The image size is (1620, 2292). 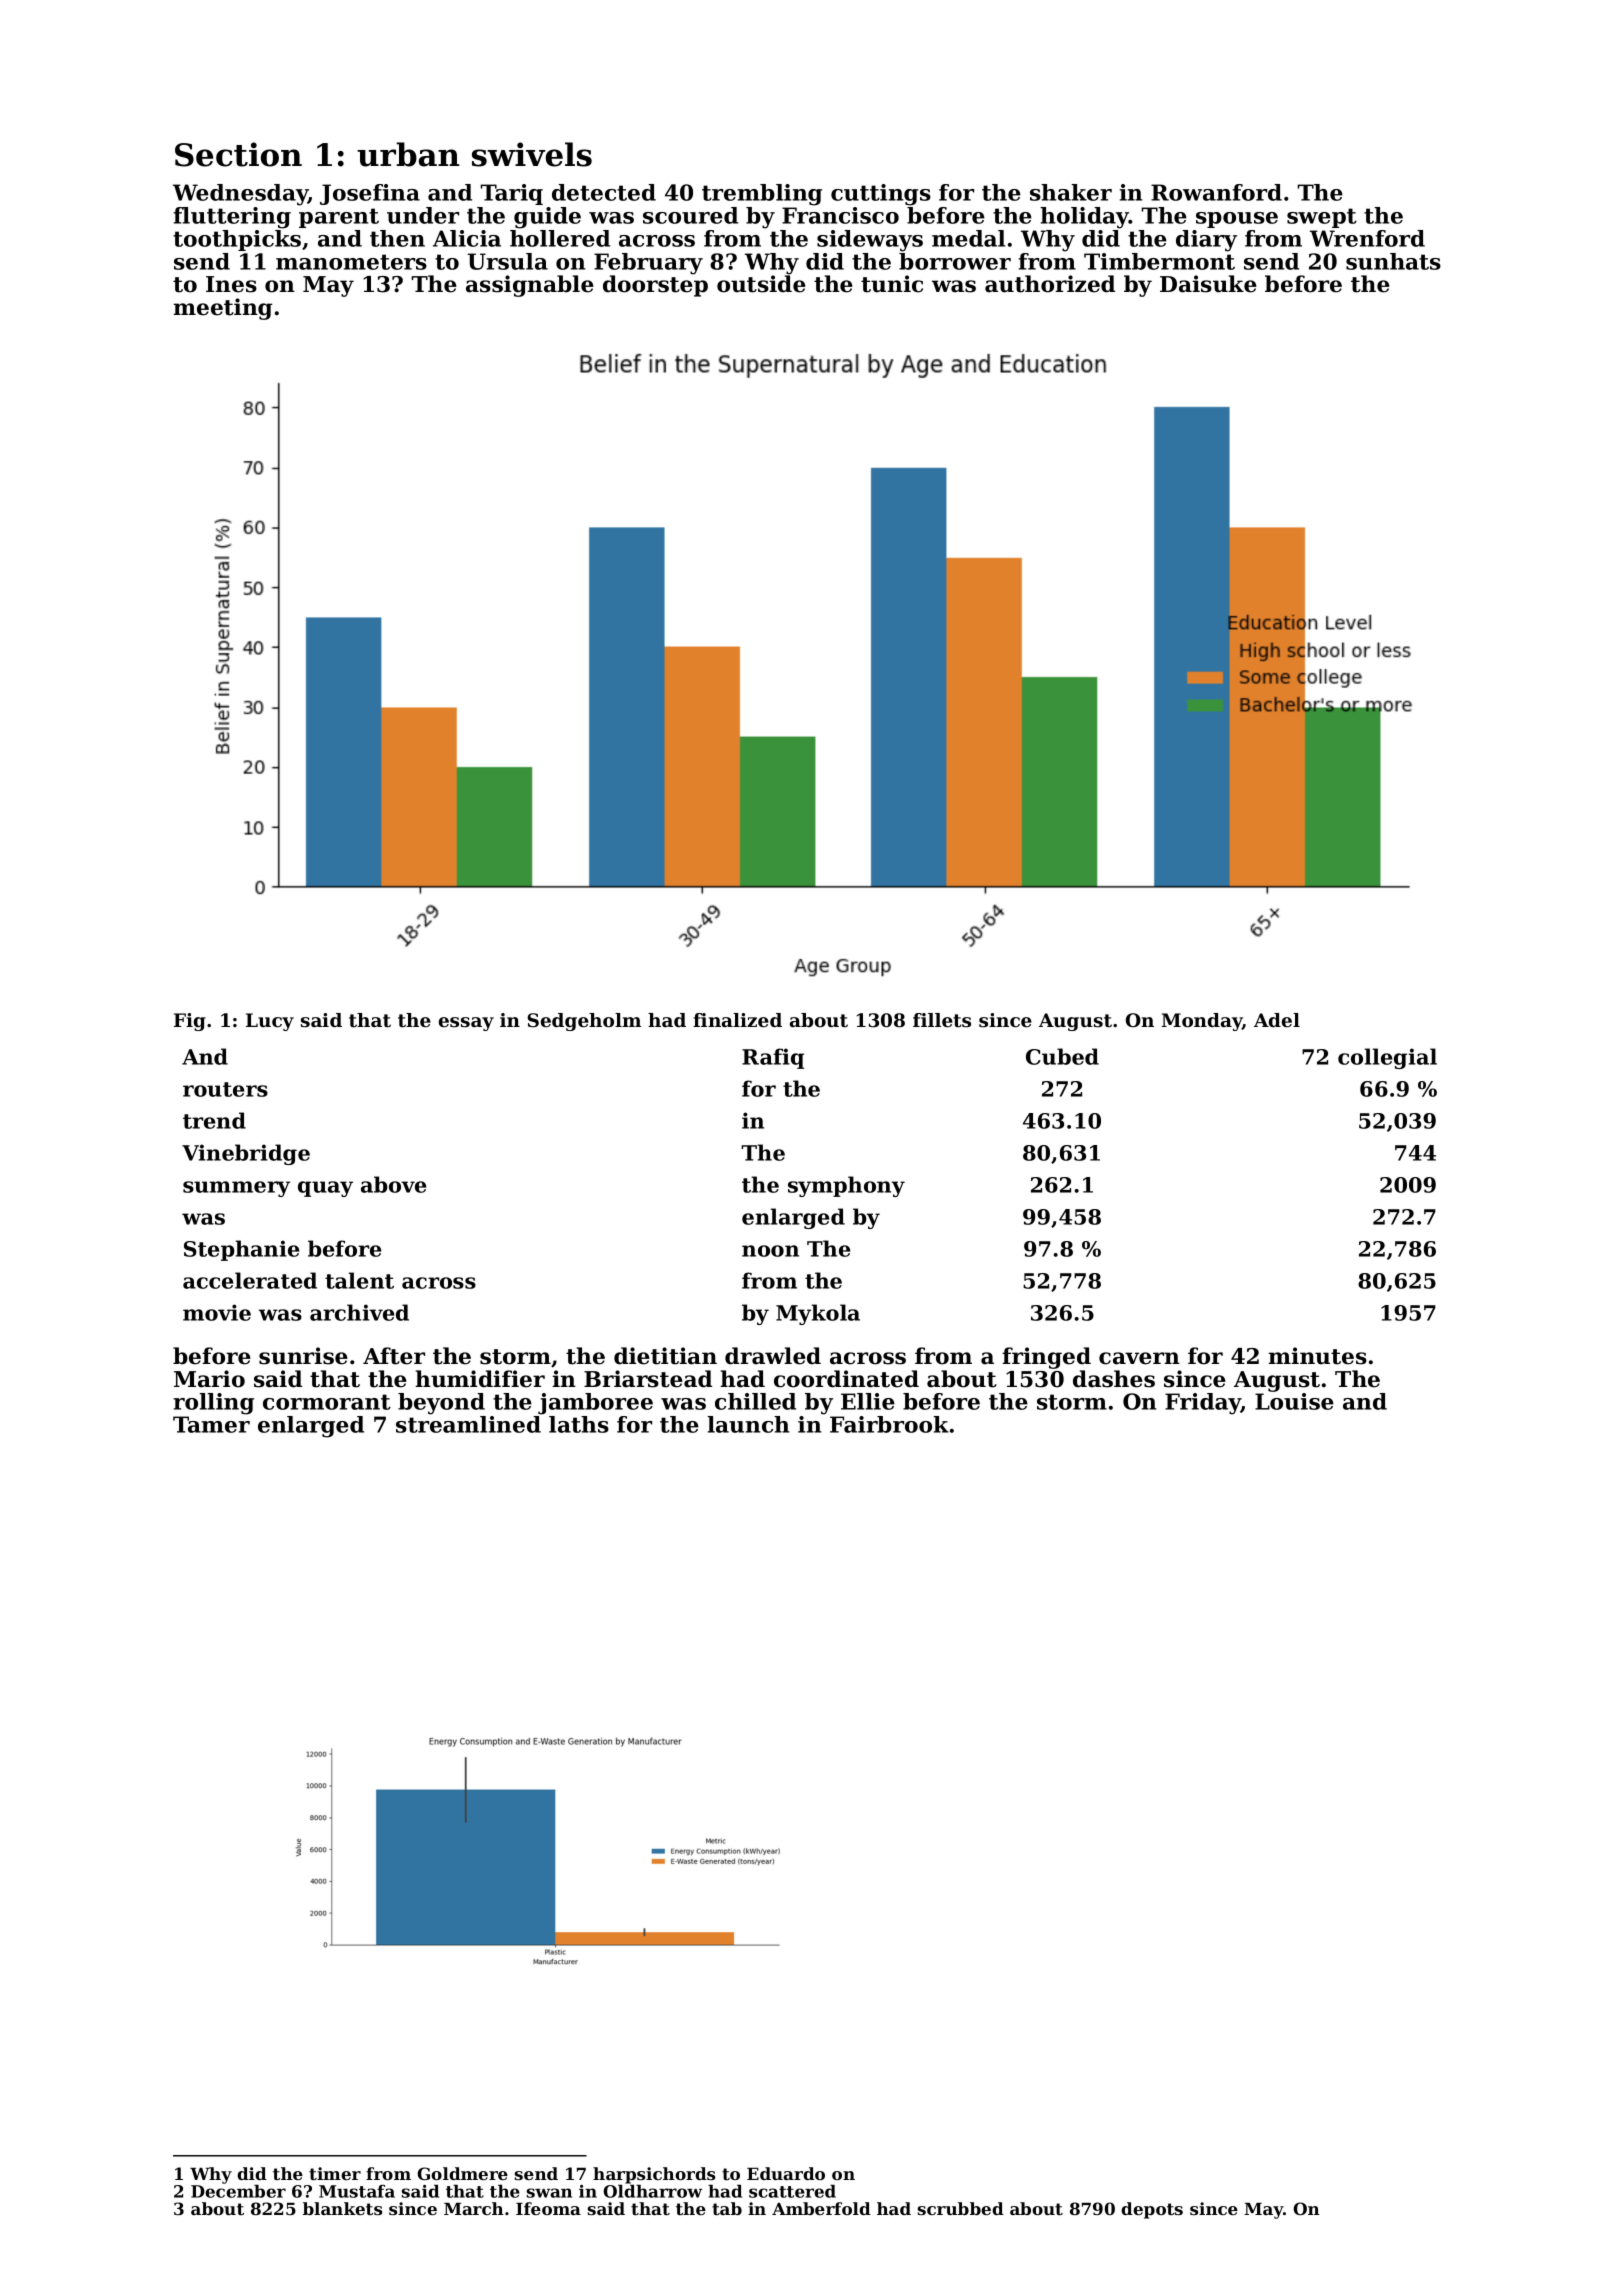 I want to click on manometers, so click(x=351, y=262).
